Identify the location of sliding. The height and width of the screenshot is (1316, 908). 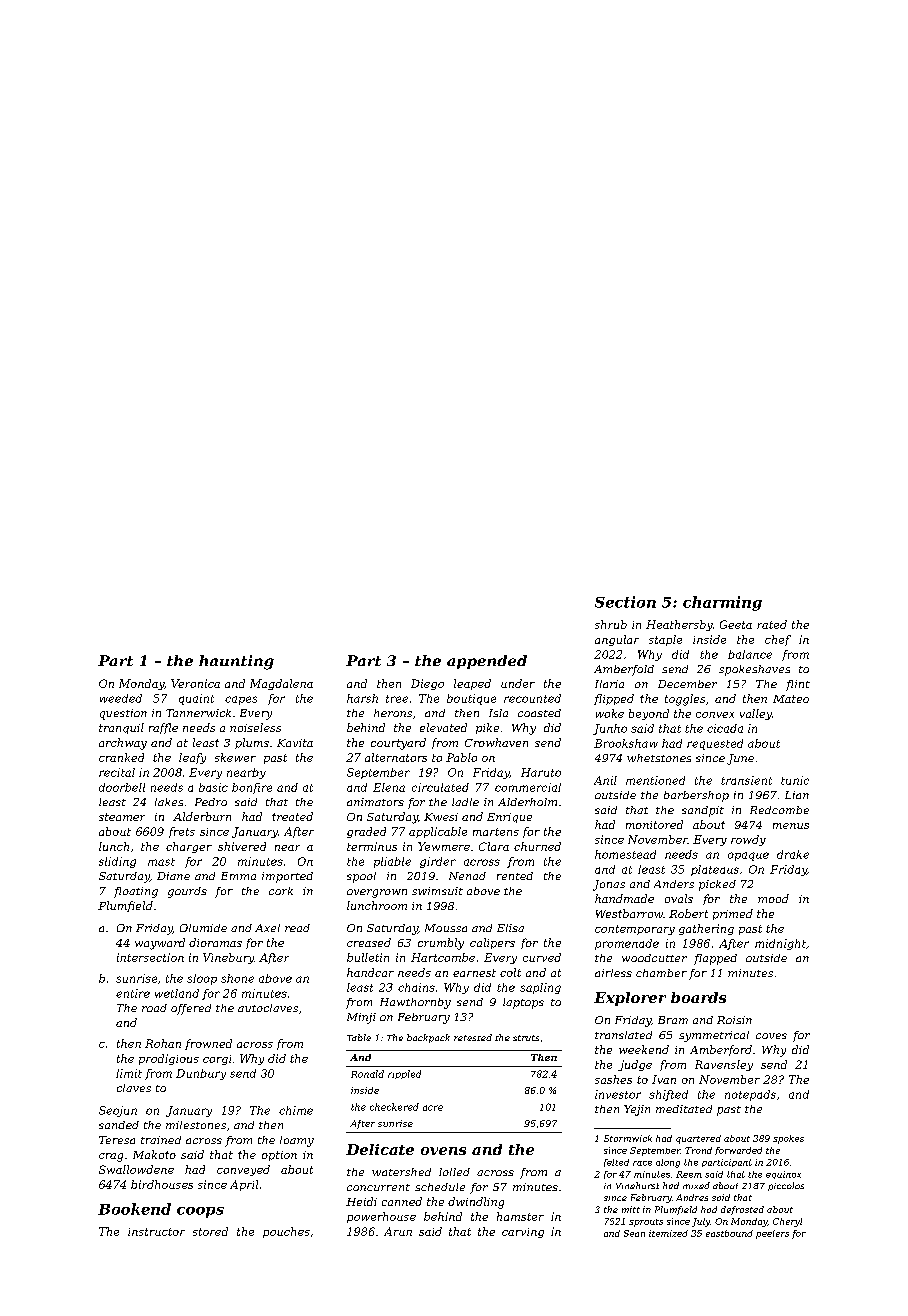
(117, 862).
